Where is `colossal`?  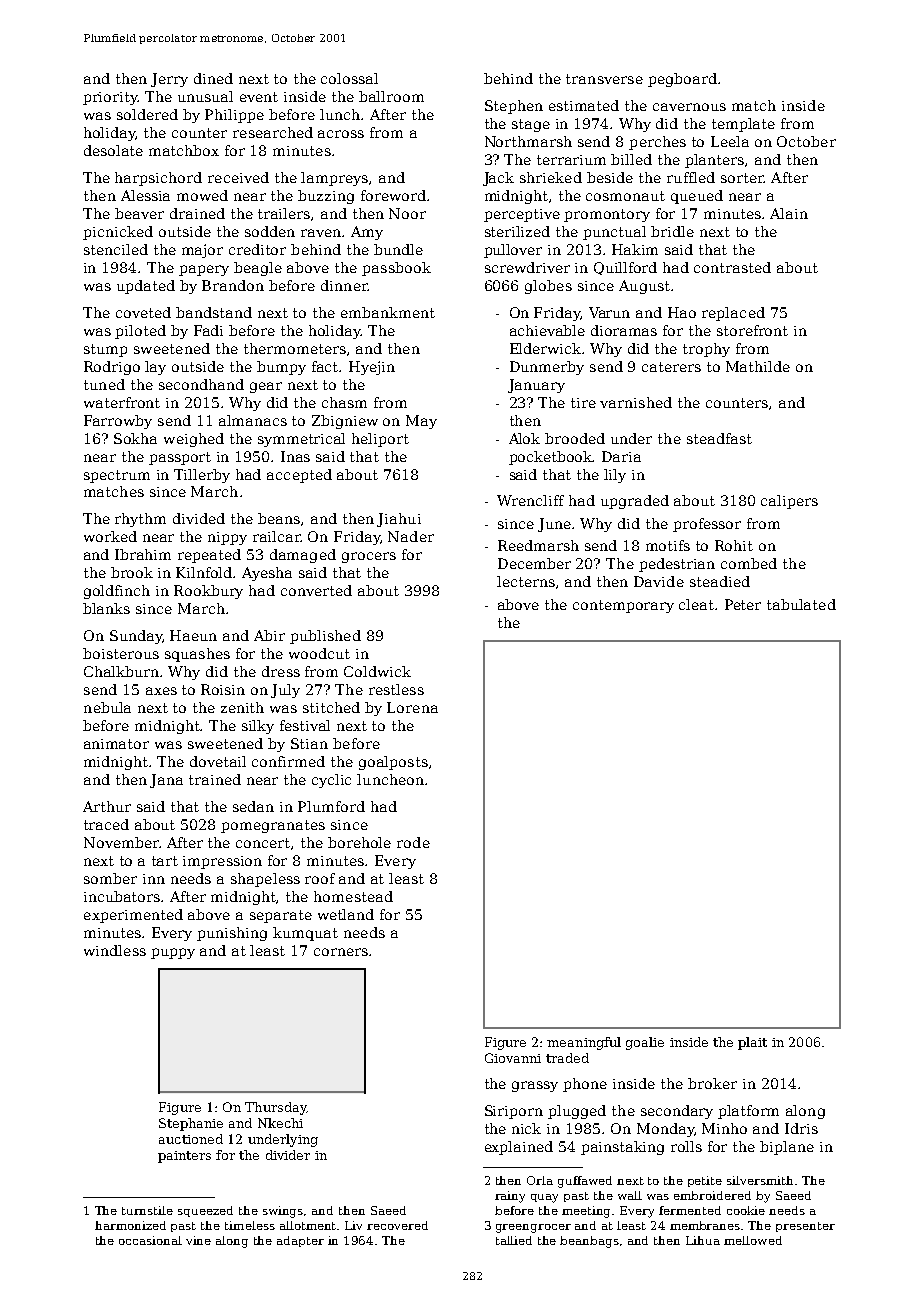 colossal is located at coordinates (349, 78).
